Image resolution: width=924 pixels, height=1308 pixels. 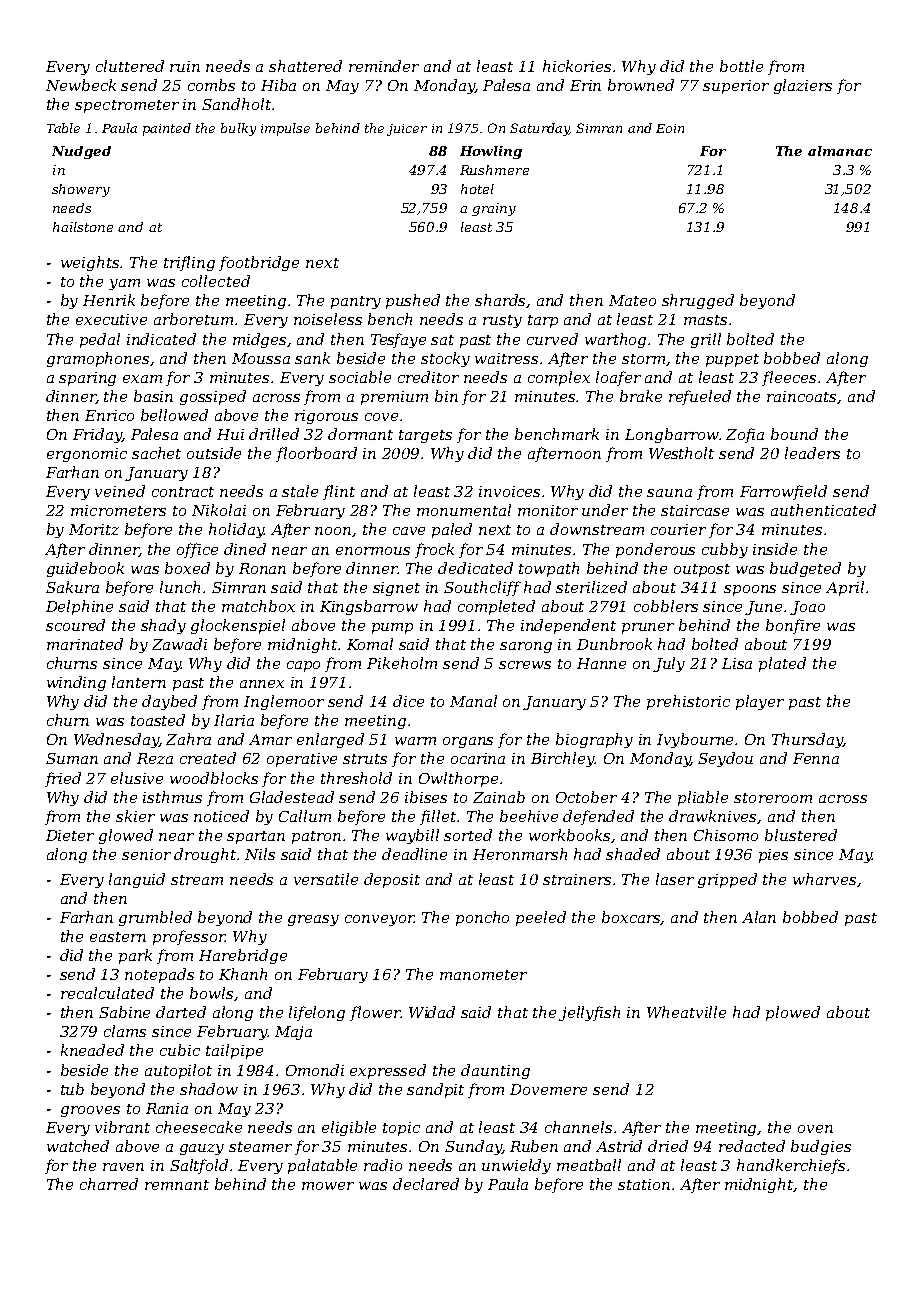 What do you see at coordinates (725, 759) in the screenshot?
I see `Seydou` at bounding box center [725, 759].
